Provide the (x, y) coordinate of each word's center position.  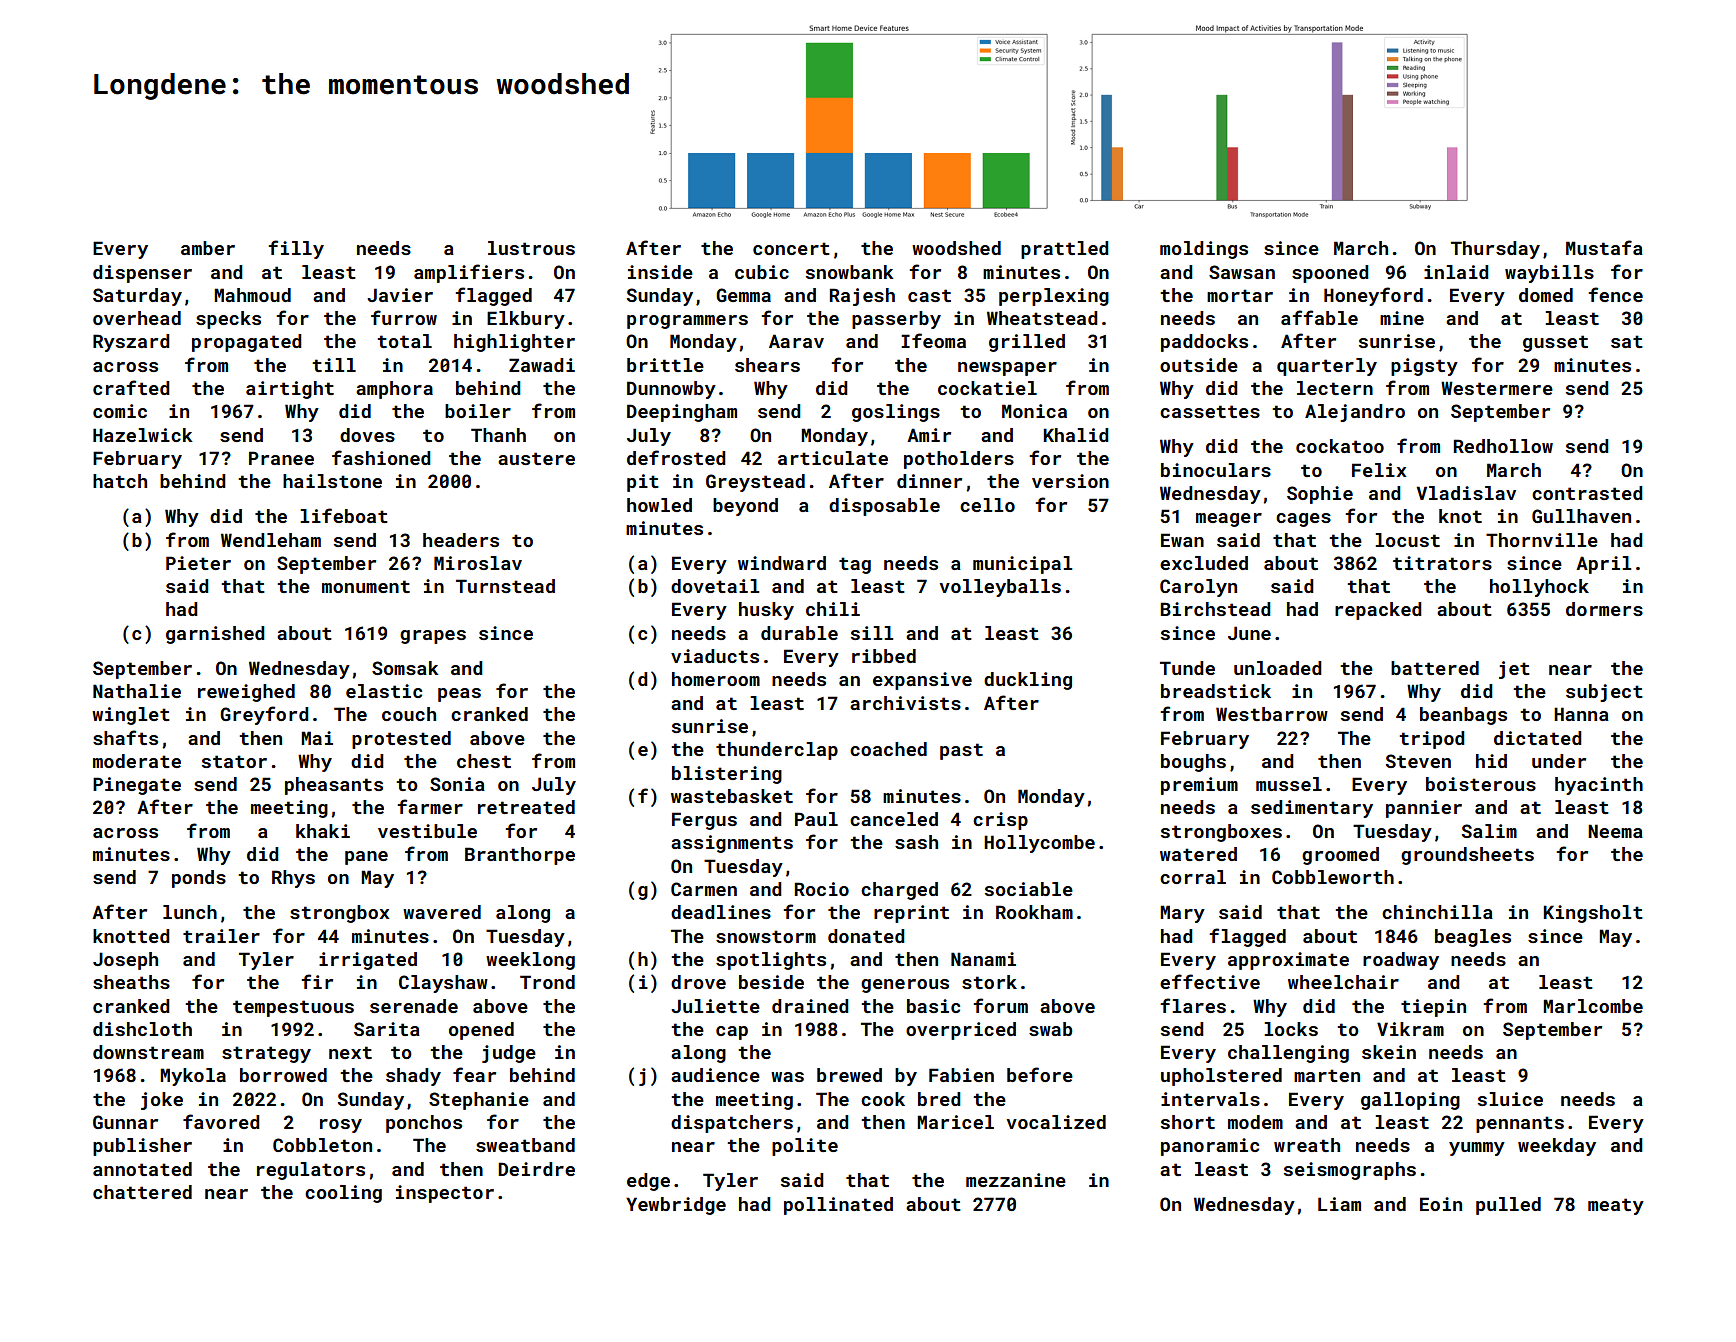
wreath (1307, 1145)
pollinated (838, 1206)
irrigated (368, 961)
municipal (1022, 565)
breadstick (1216, 691)
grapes (433, 637)
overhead (137, 318)
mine (1402, 318)
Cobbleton (322, 1145)
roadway (1401, 961)
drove (698, 982)
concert (791, 248)
